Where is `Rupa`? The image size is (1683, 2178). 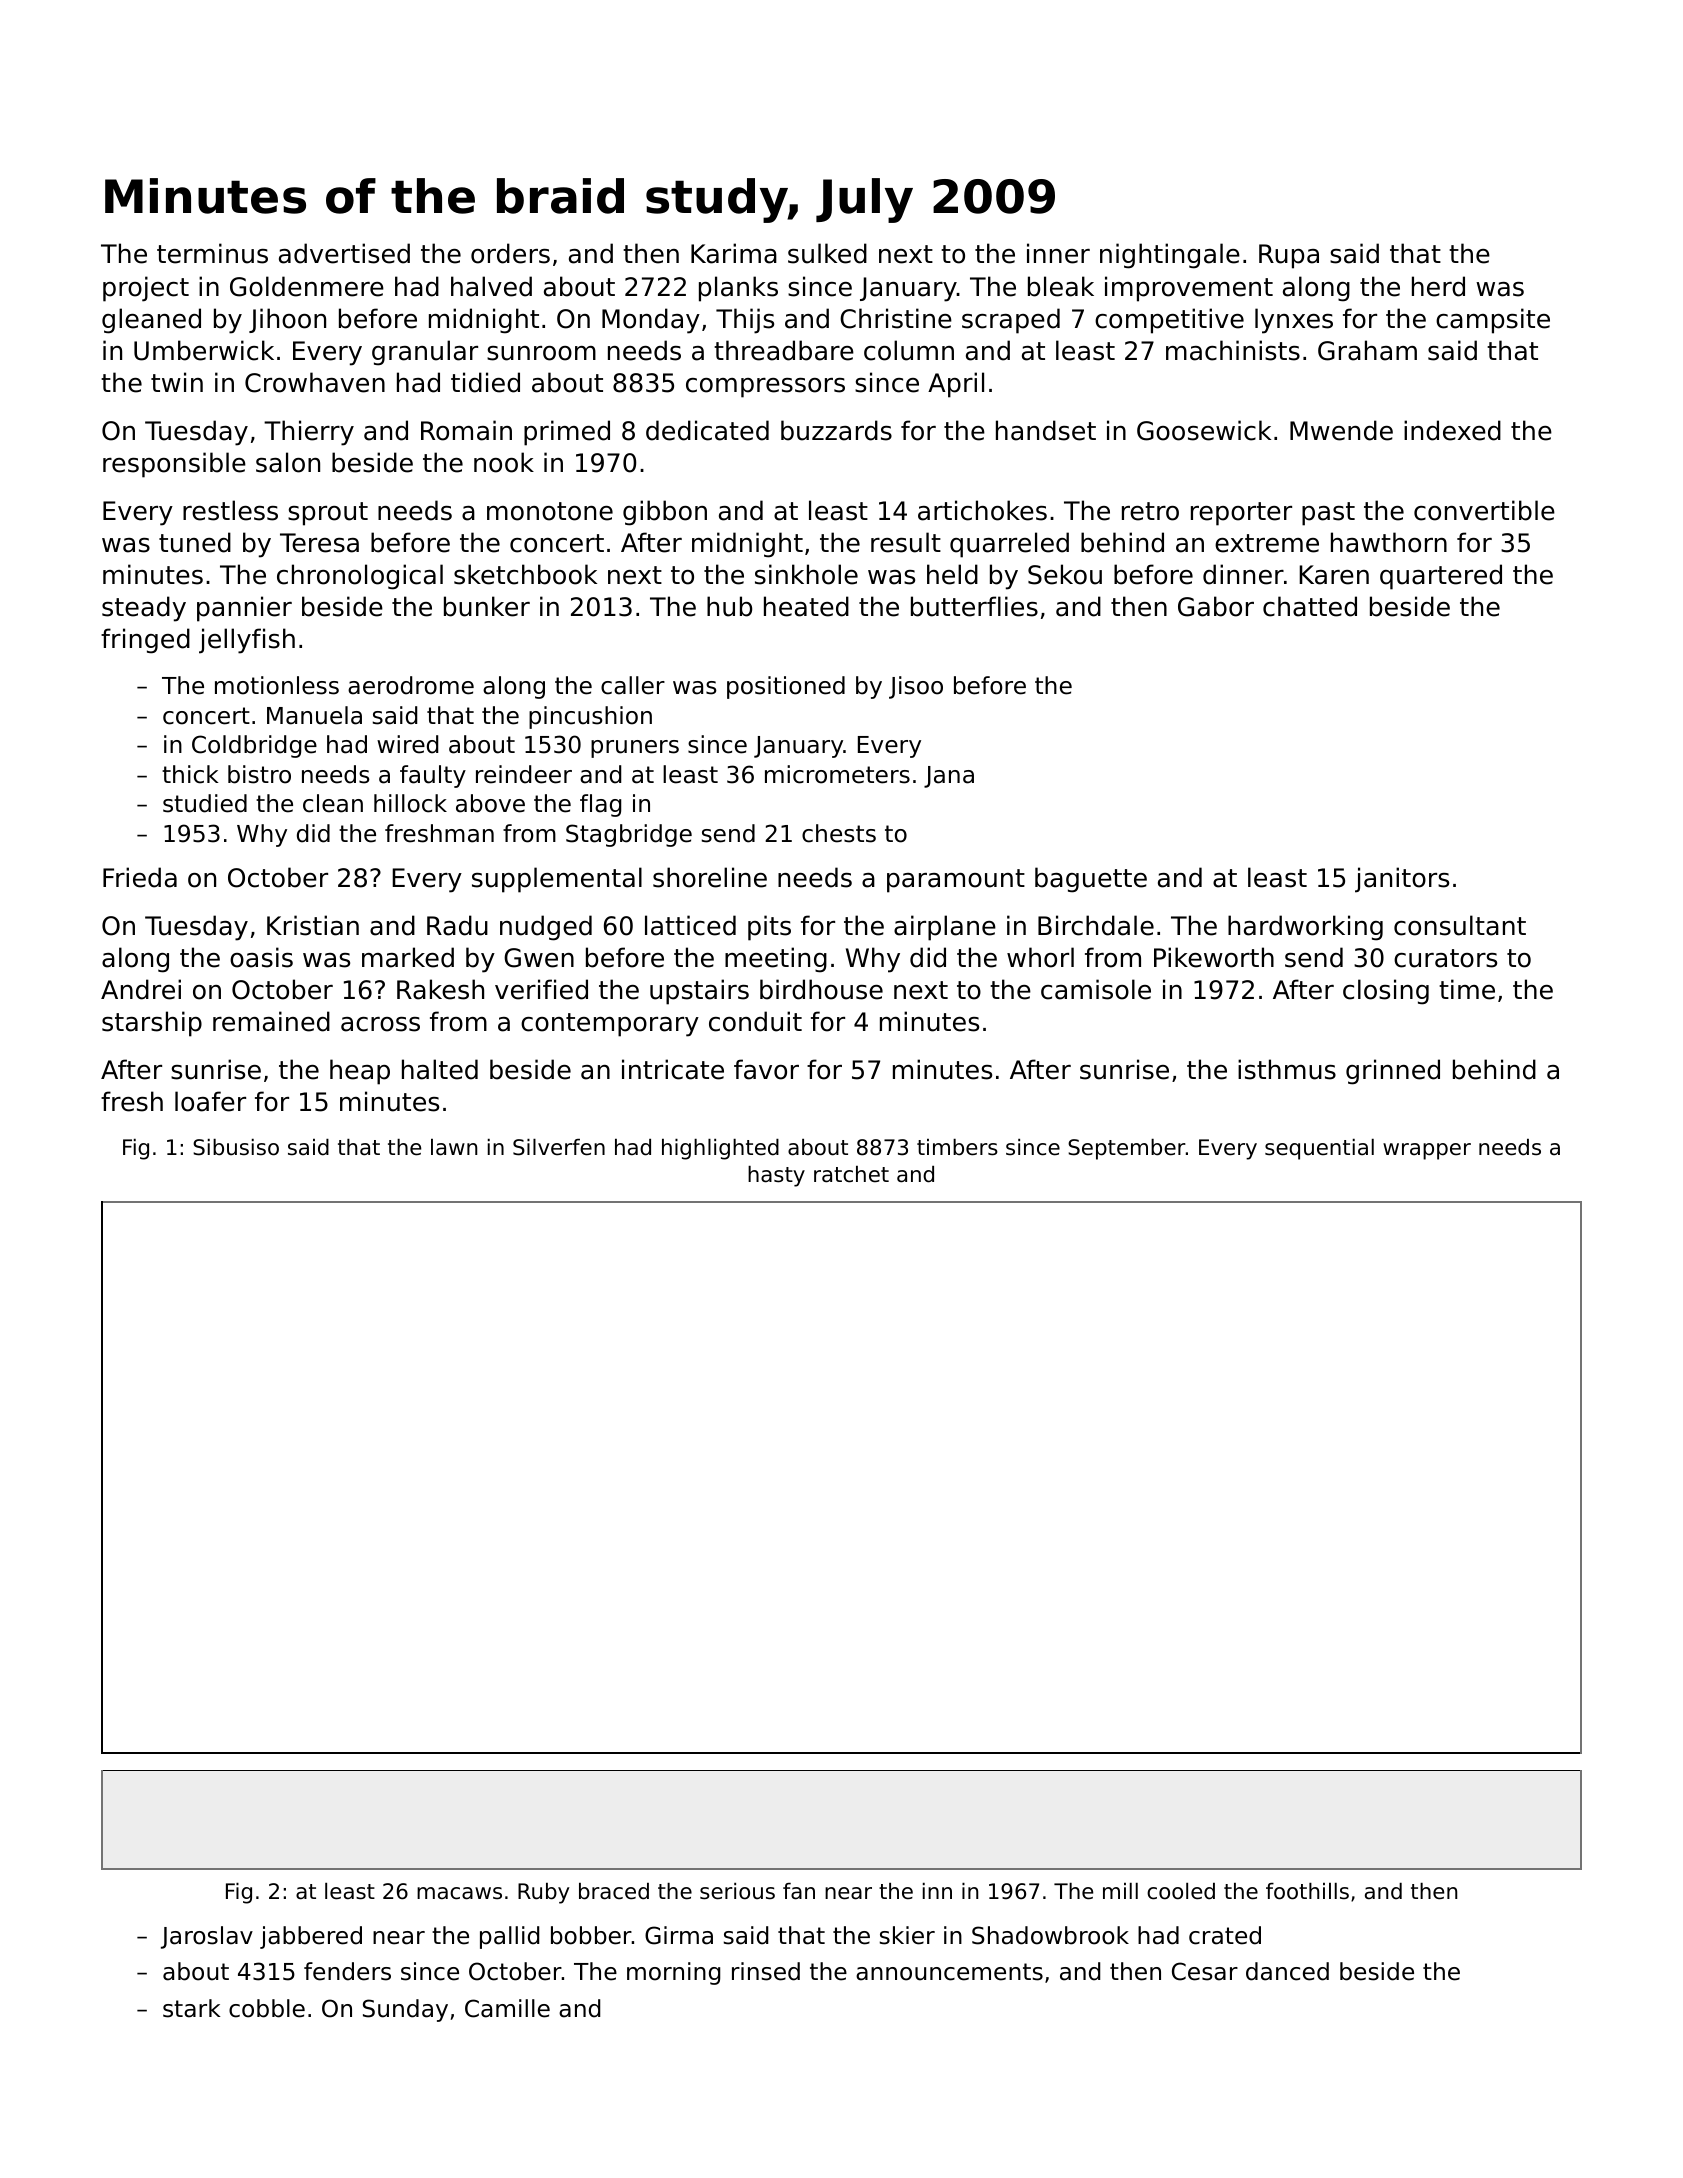
Rupa is located at coordinates (1289, 256).
